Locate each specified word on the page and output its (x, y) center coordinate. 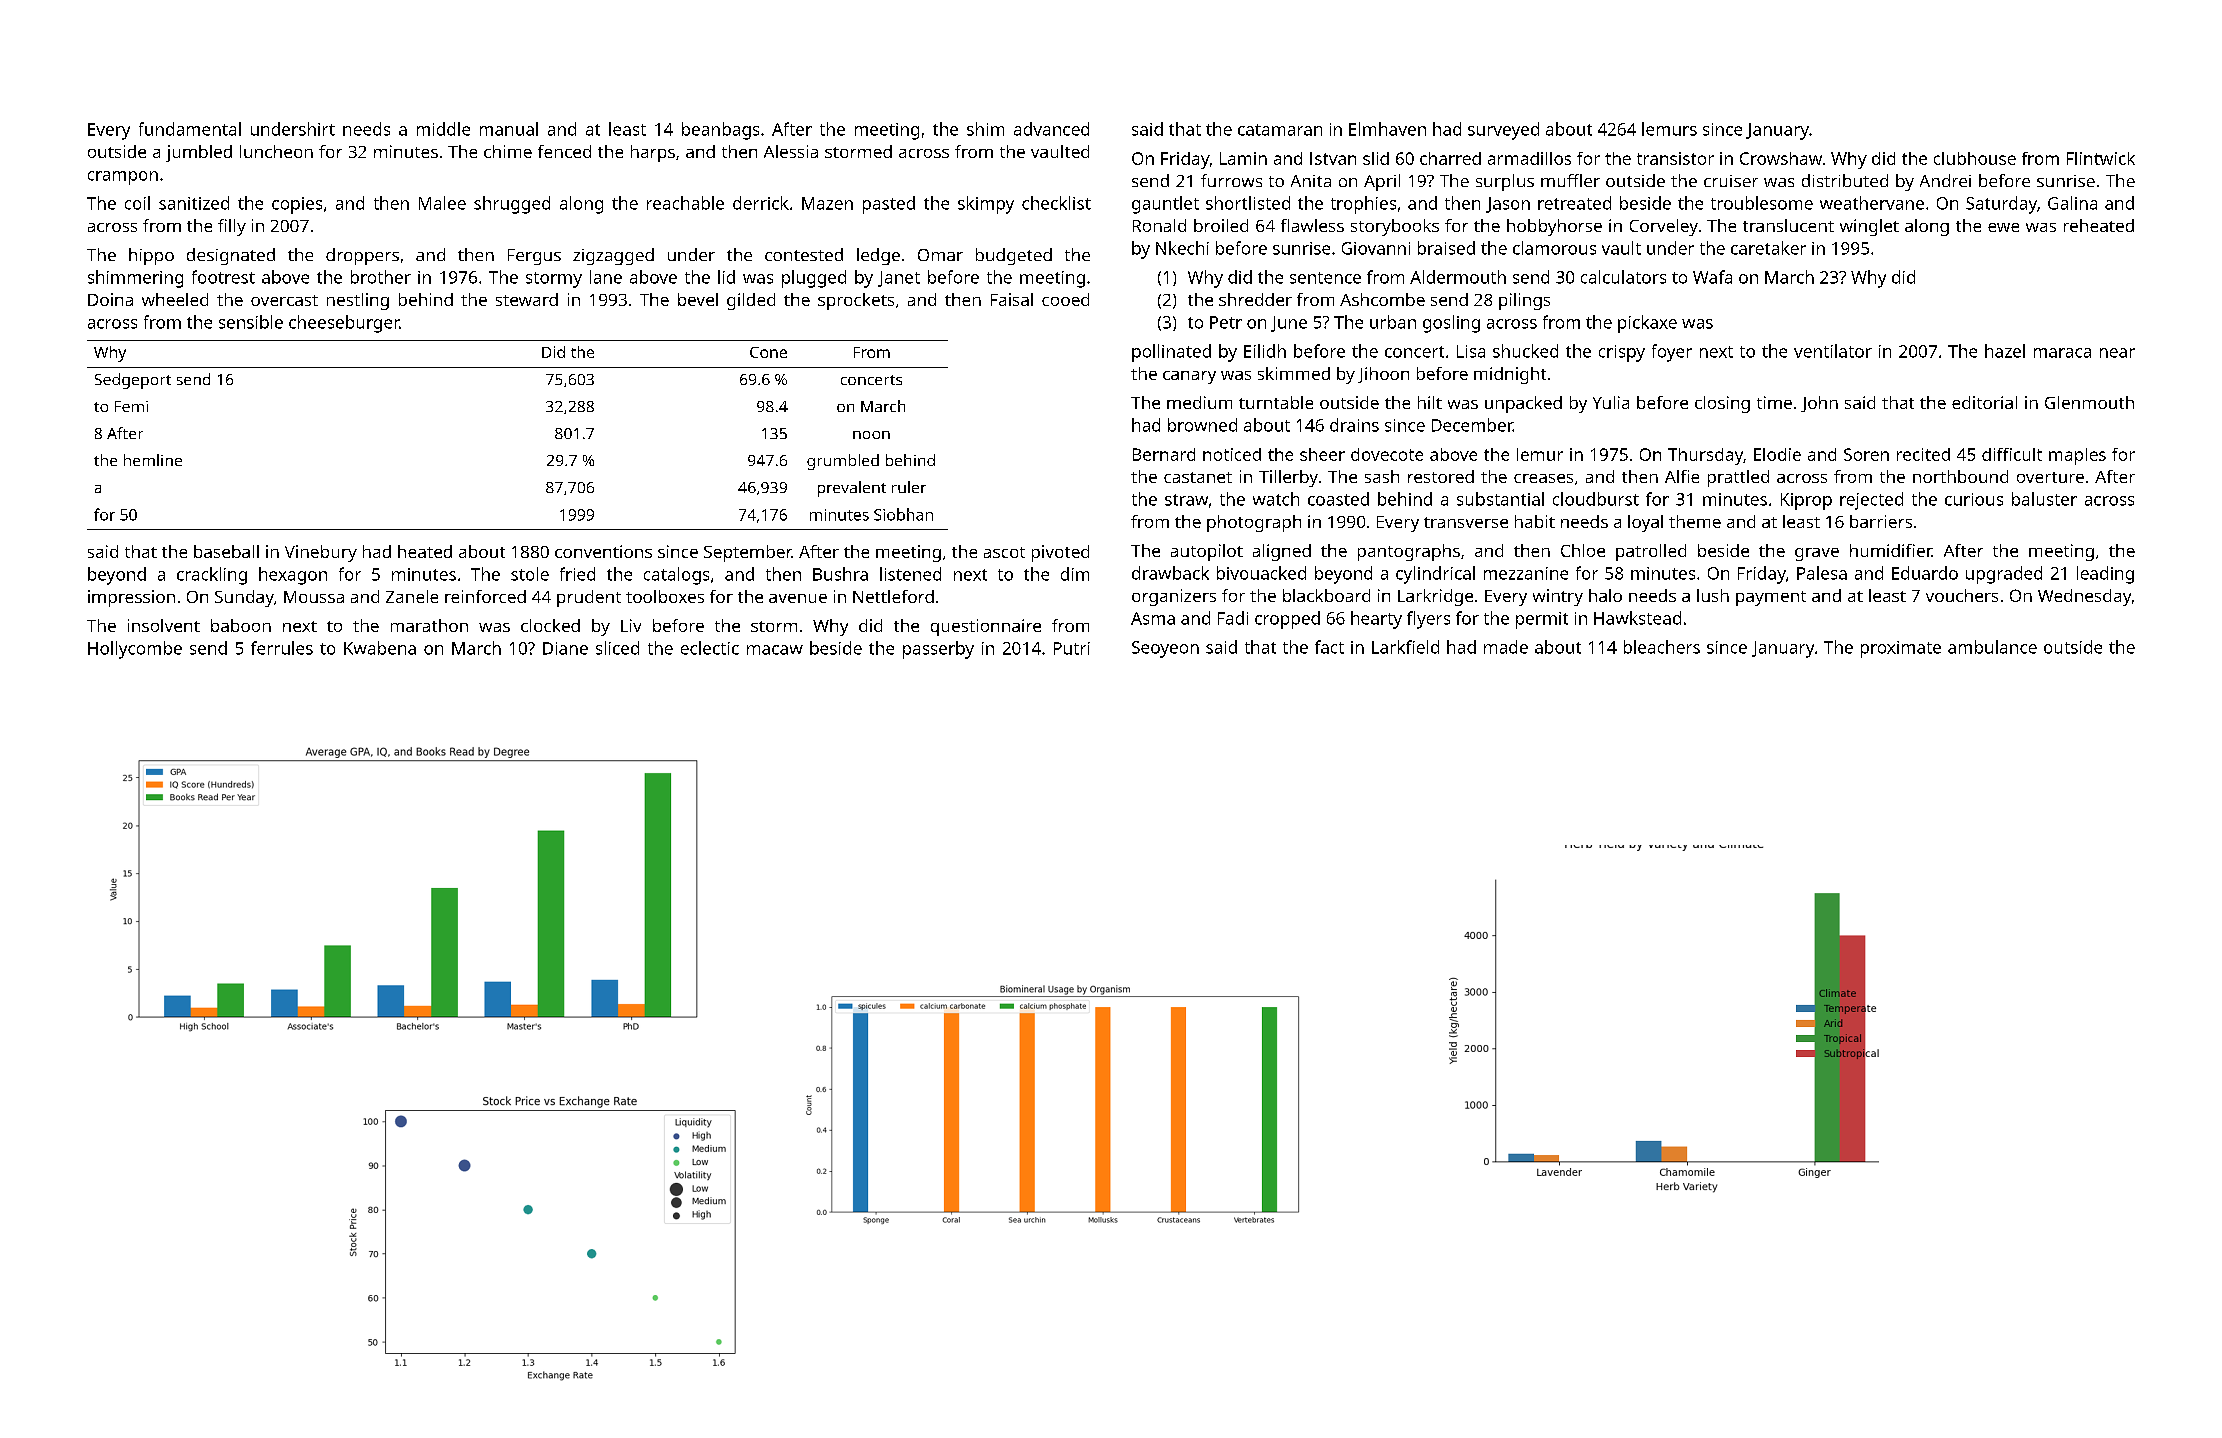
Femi (131, 406)
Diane (565, 648)
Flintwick (2101, 158)
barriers (1881, 521)
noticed (1232, 454)
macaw (775, 650)
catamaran (1280, 130)
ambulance (1992, 647)
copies (297, 205)
